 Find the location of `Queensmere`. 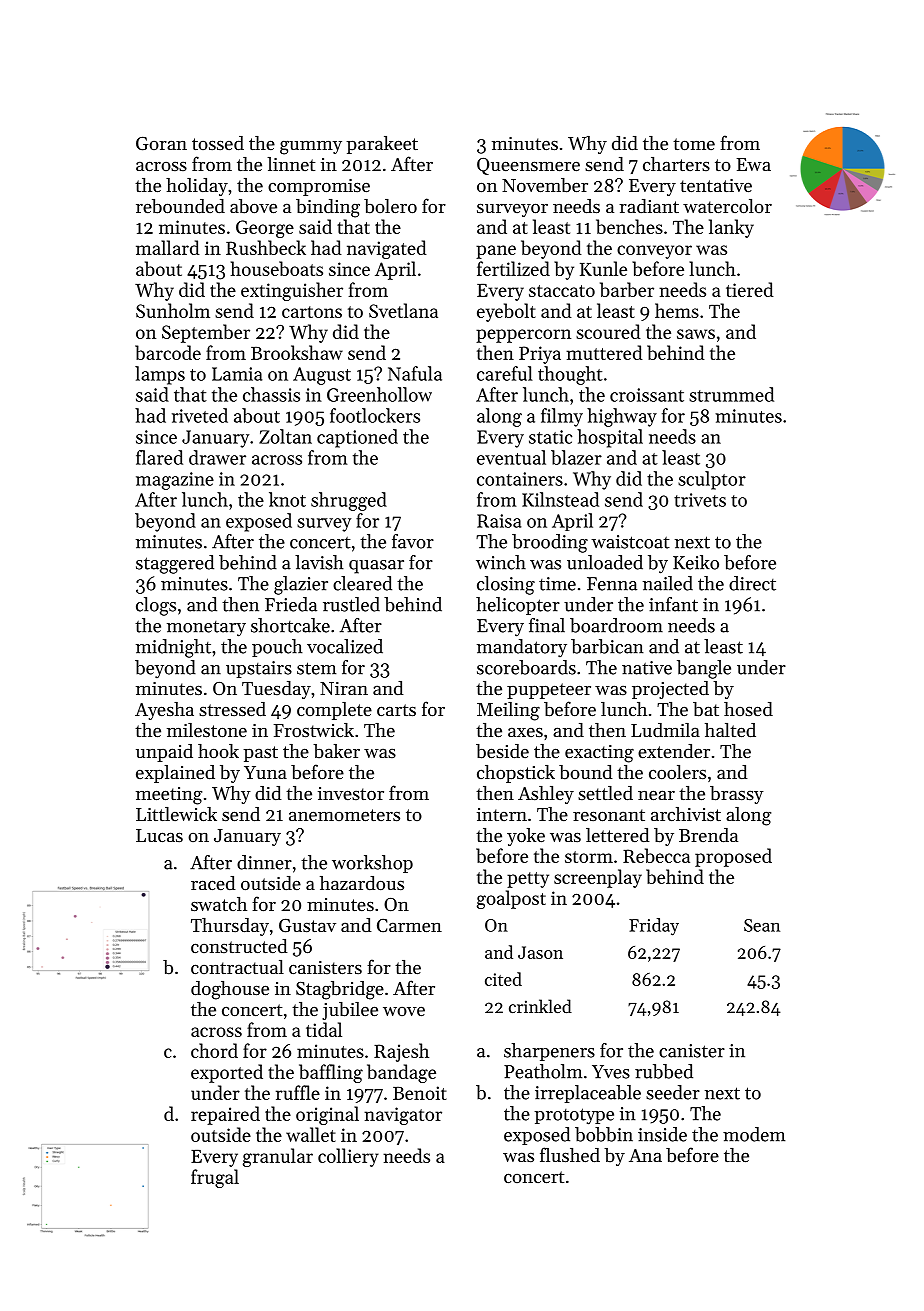

Queensmere is located at coordinates (528, 166).
